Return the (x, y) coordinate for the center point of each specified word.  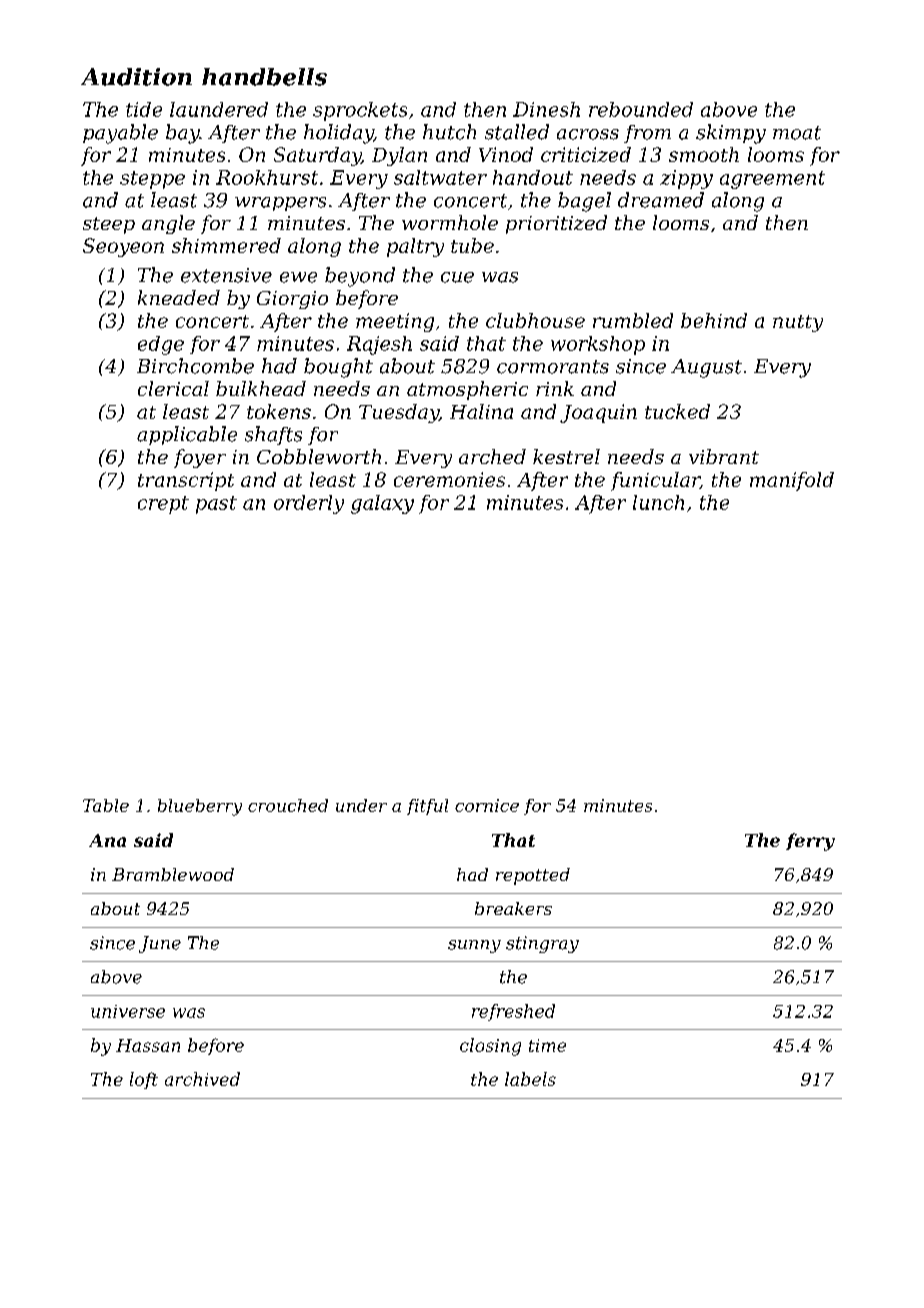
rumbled (633, 320)
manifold (792, 481)
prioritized (556, 224)
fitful (427, 807)
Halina (481, 411)
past (216, 505)
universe (128, 1011)
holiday (339, 134)
